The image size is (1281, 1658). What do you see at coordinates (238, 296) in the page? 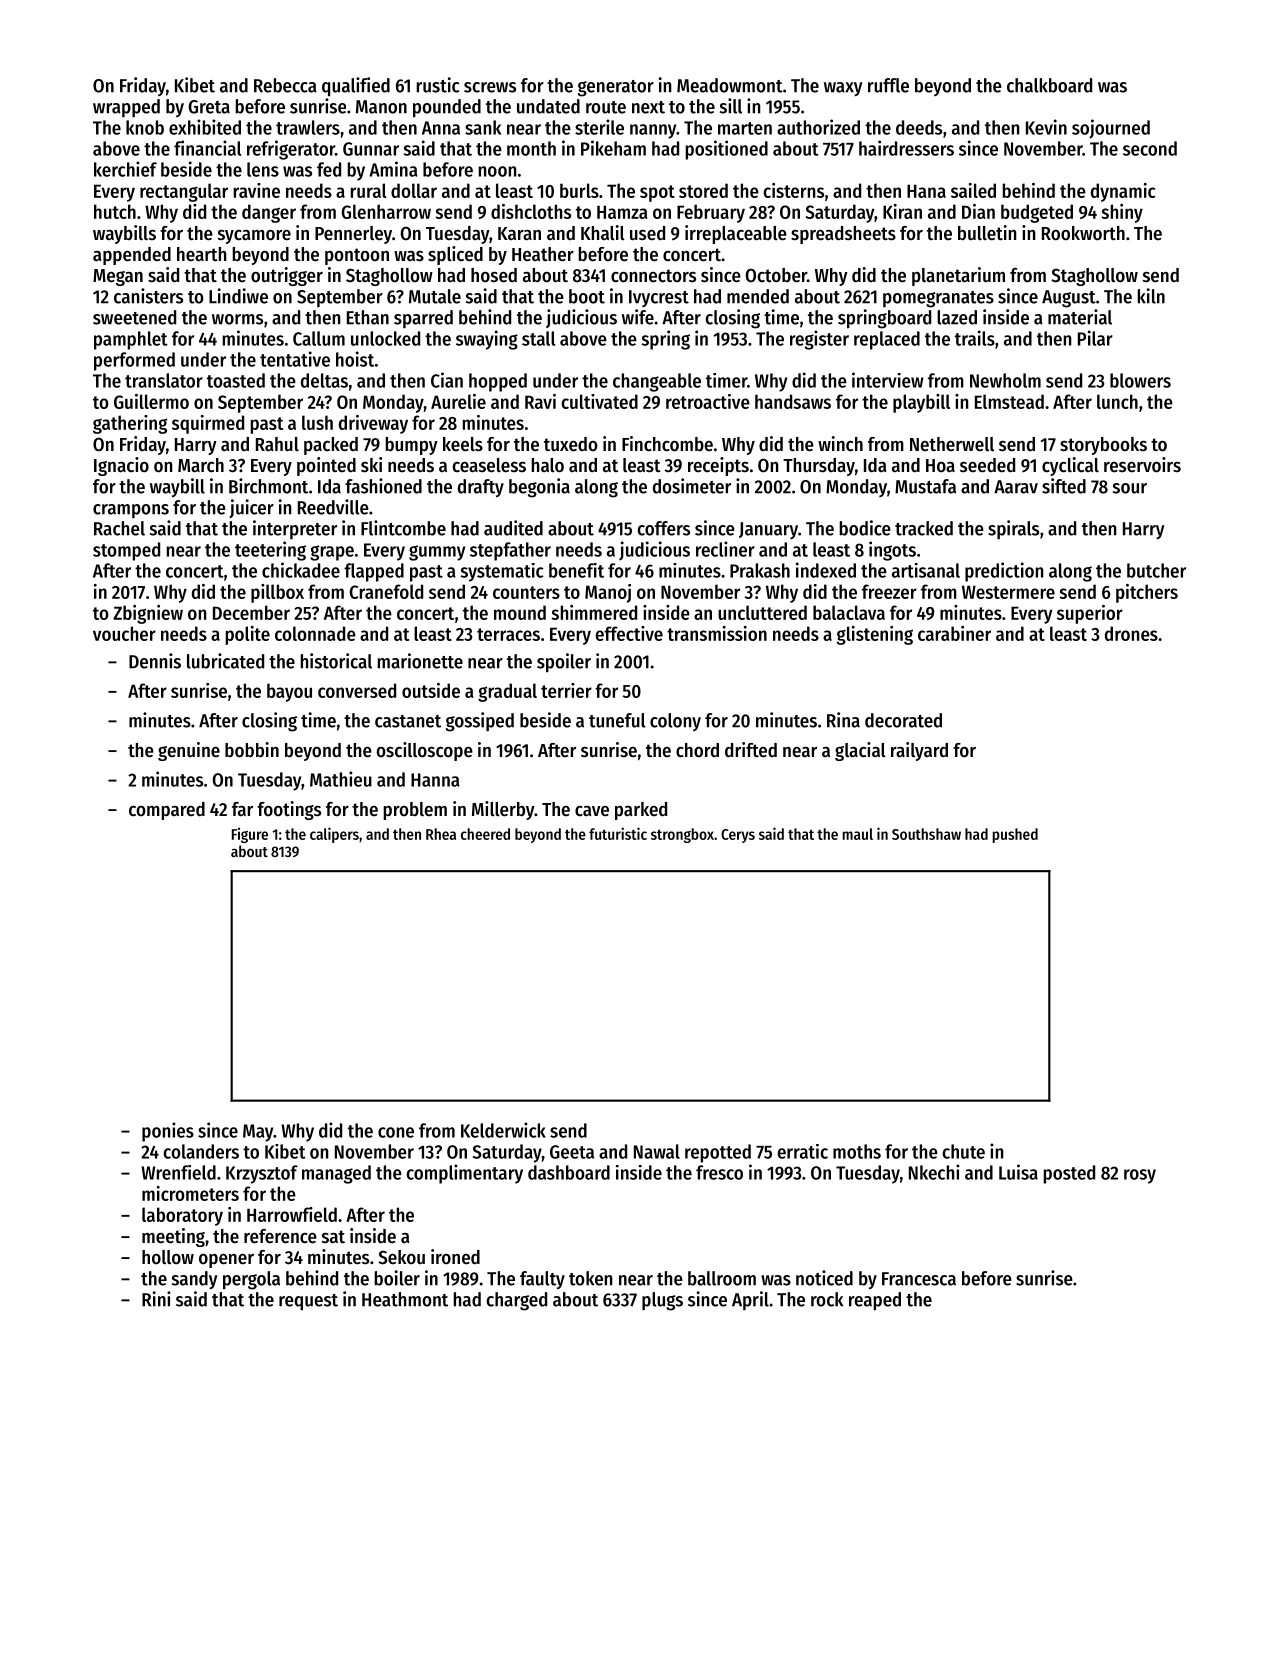
I see `Lindiwe` at bounding box center [238, 296].
